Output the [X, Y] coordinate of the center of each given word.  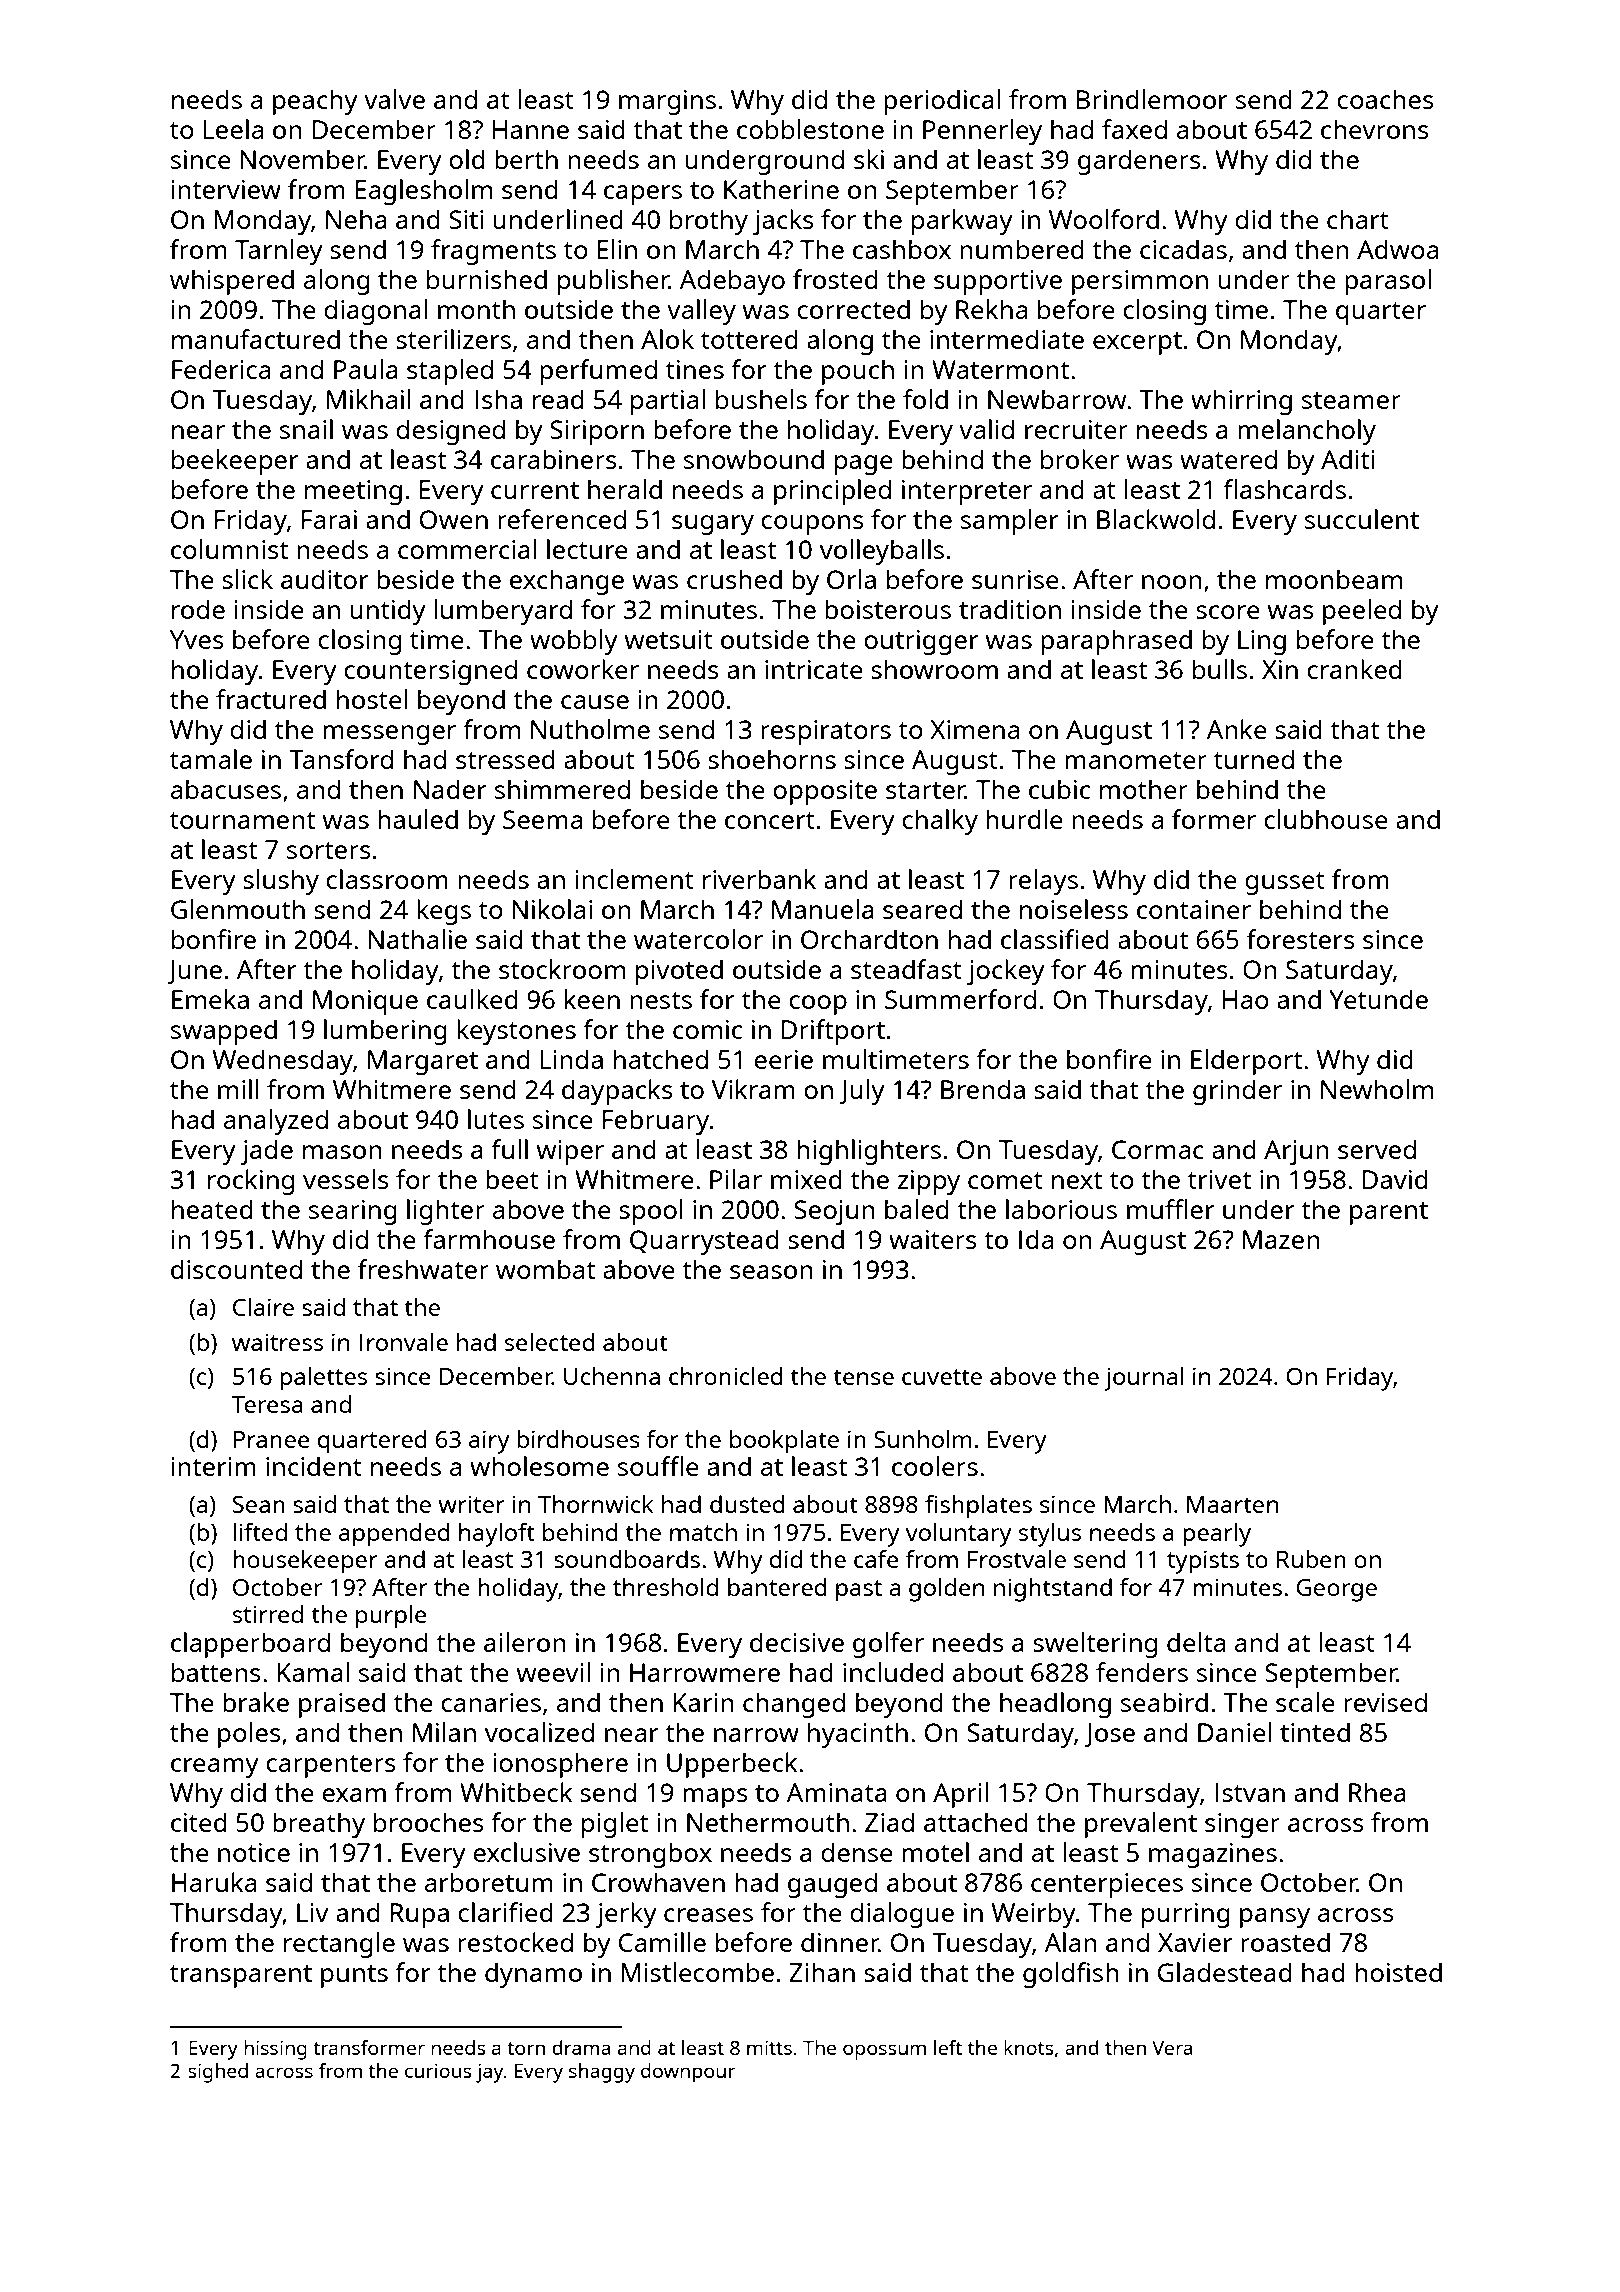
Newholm [1377, 1089]
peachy [315, 102]
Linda [571, 1059]
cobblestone [810, 129]
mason [342, 1152]
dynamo [533, 1975]
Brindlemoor [1151, 99]
